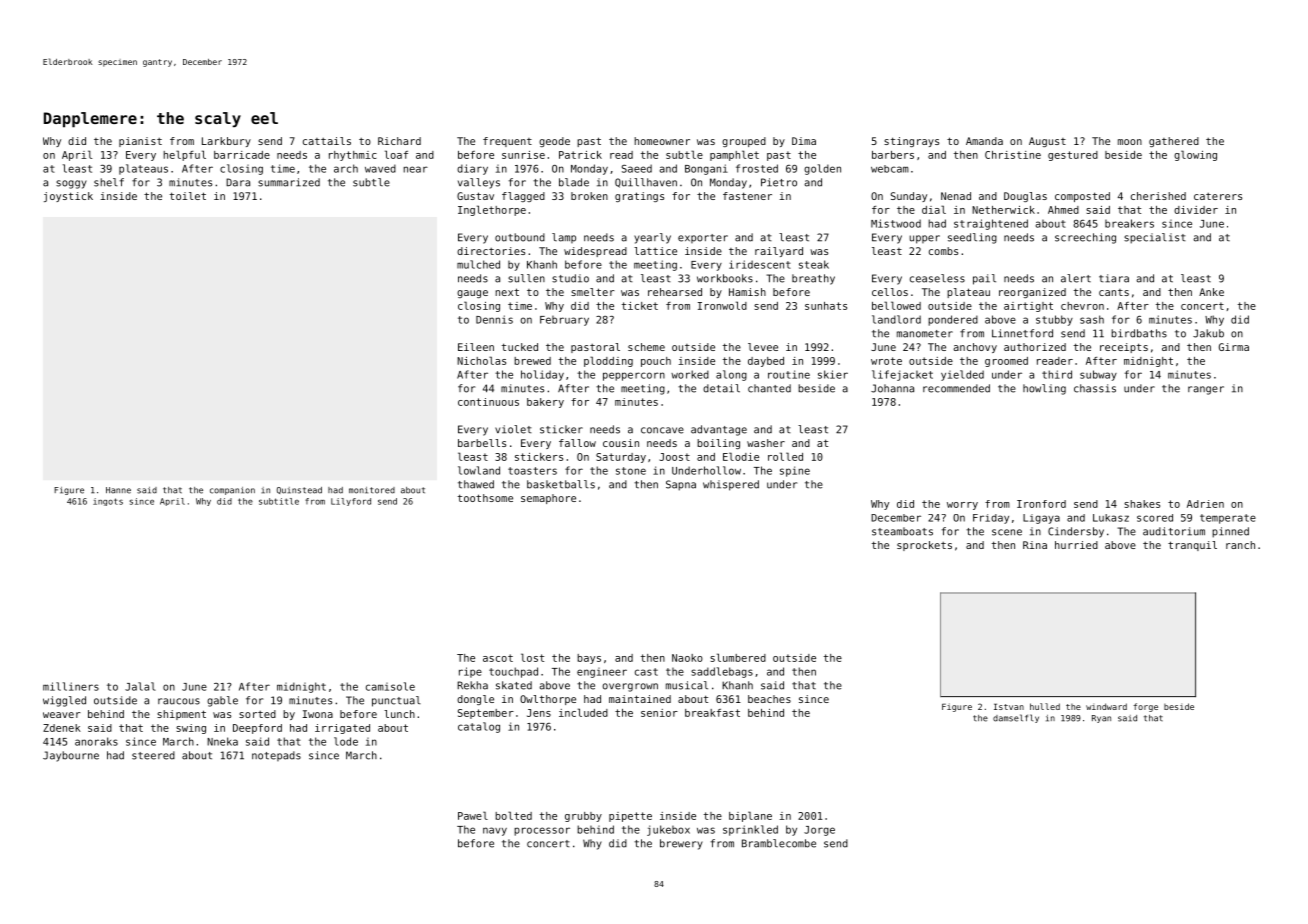 The height and width of the page is (924, 1308). Describe the element at coordinates (953, 320) in the page. I see `pondered` at that location.
